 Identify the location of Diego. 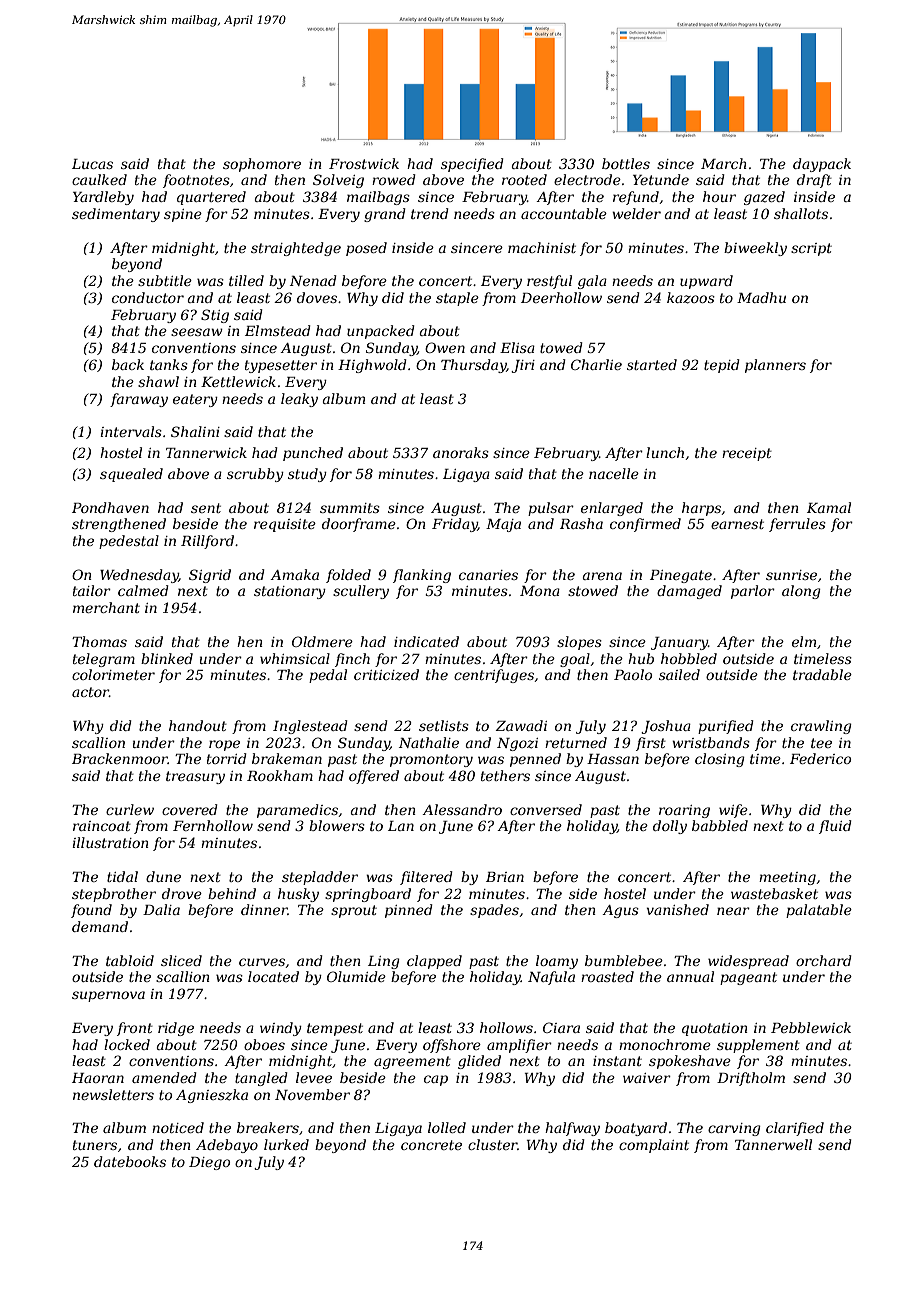
(209, 1163).
